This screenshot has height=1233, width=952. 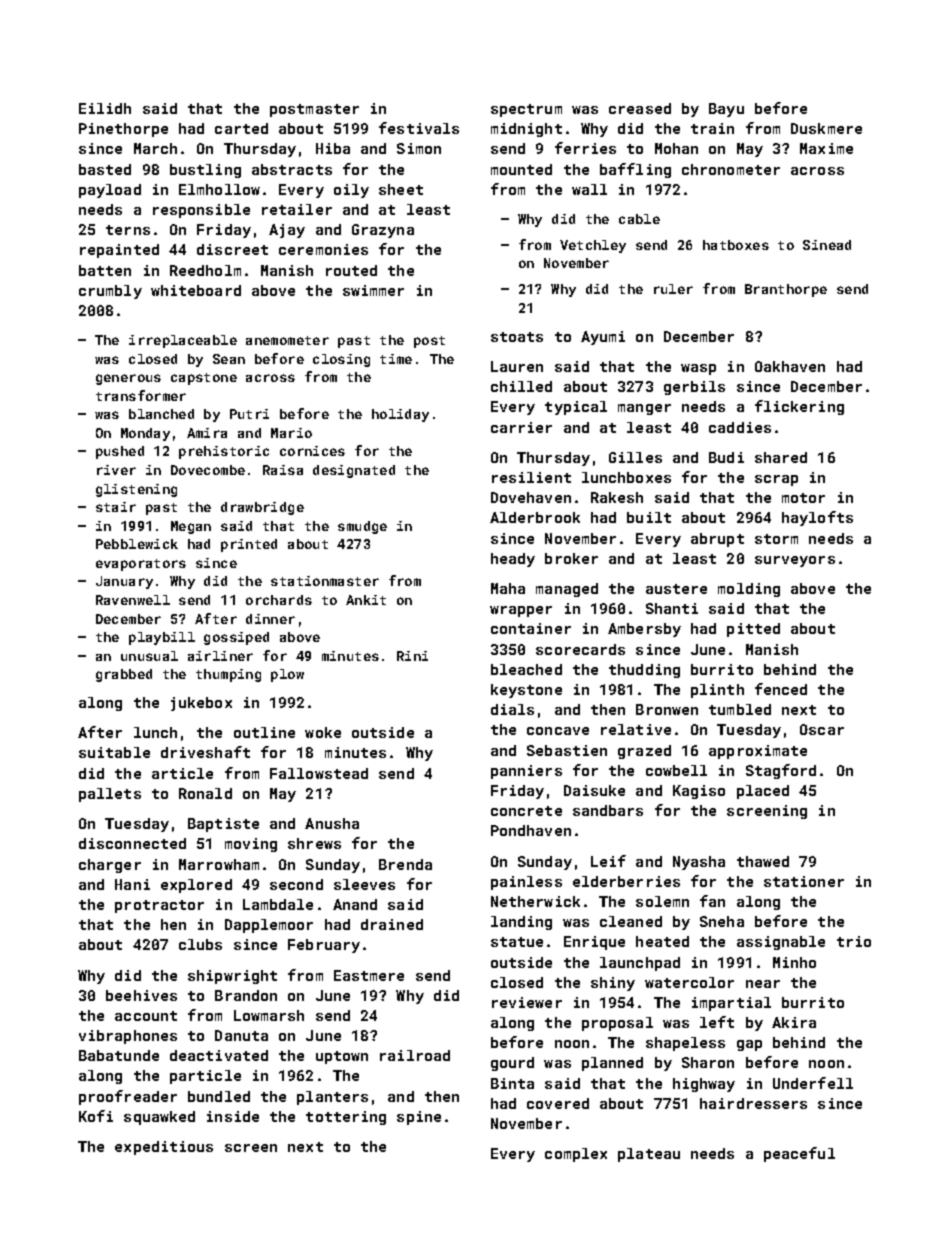 I want to click on pallets, so click(x=110, y=795).
